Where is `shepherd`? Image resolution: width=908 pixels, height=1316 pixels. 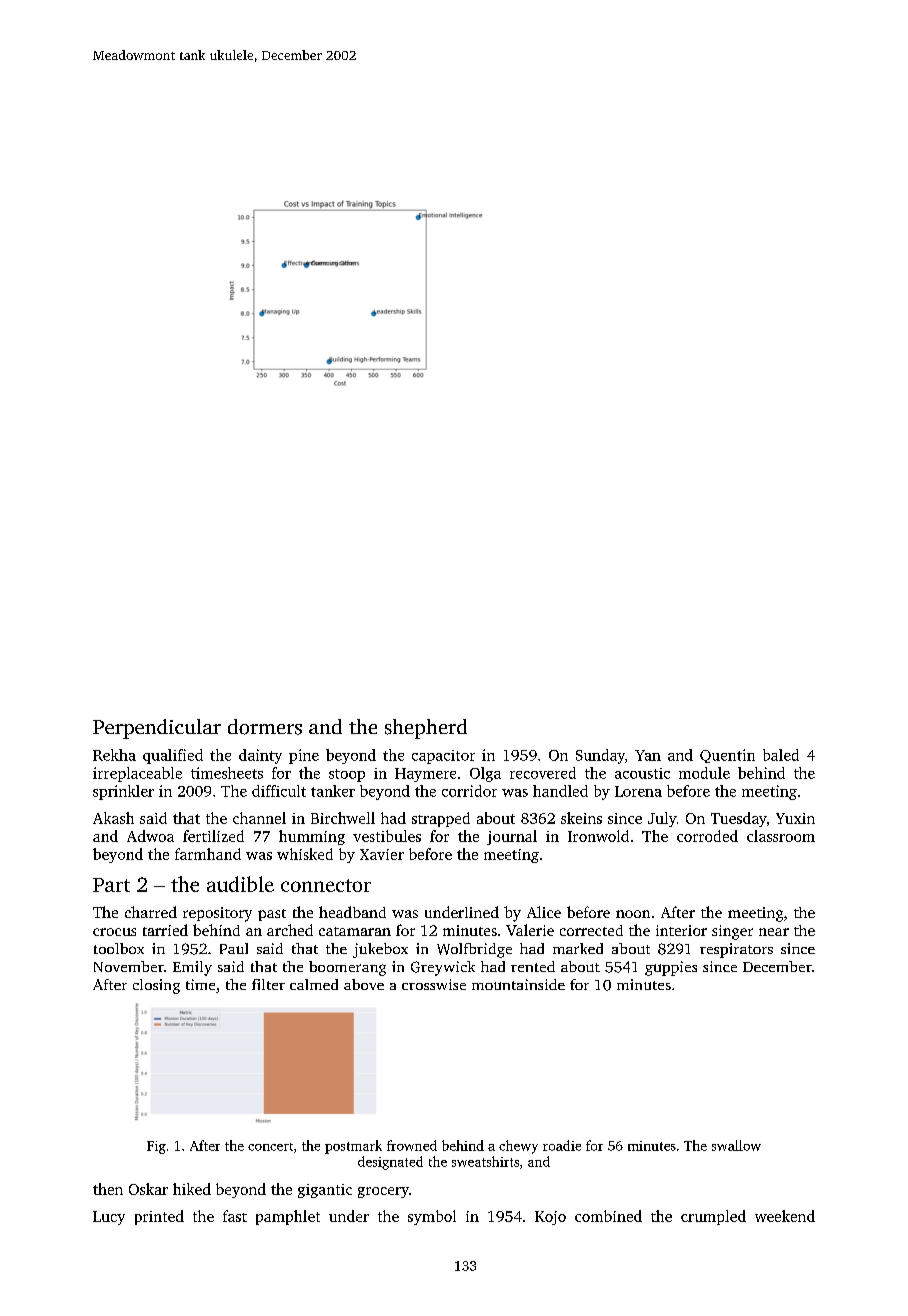 shepherd is located at coordinates (426, 729).
